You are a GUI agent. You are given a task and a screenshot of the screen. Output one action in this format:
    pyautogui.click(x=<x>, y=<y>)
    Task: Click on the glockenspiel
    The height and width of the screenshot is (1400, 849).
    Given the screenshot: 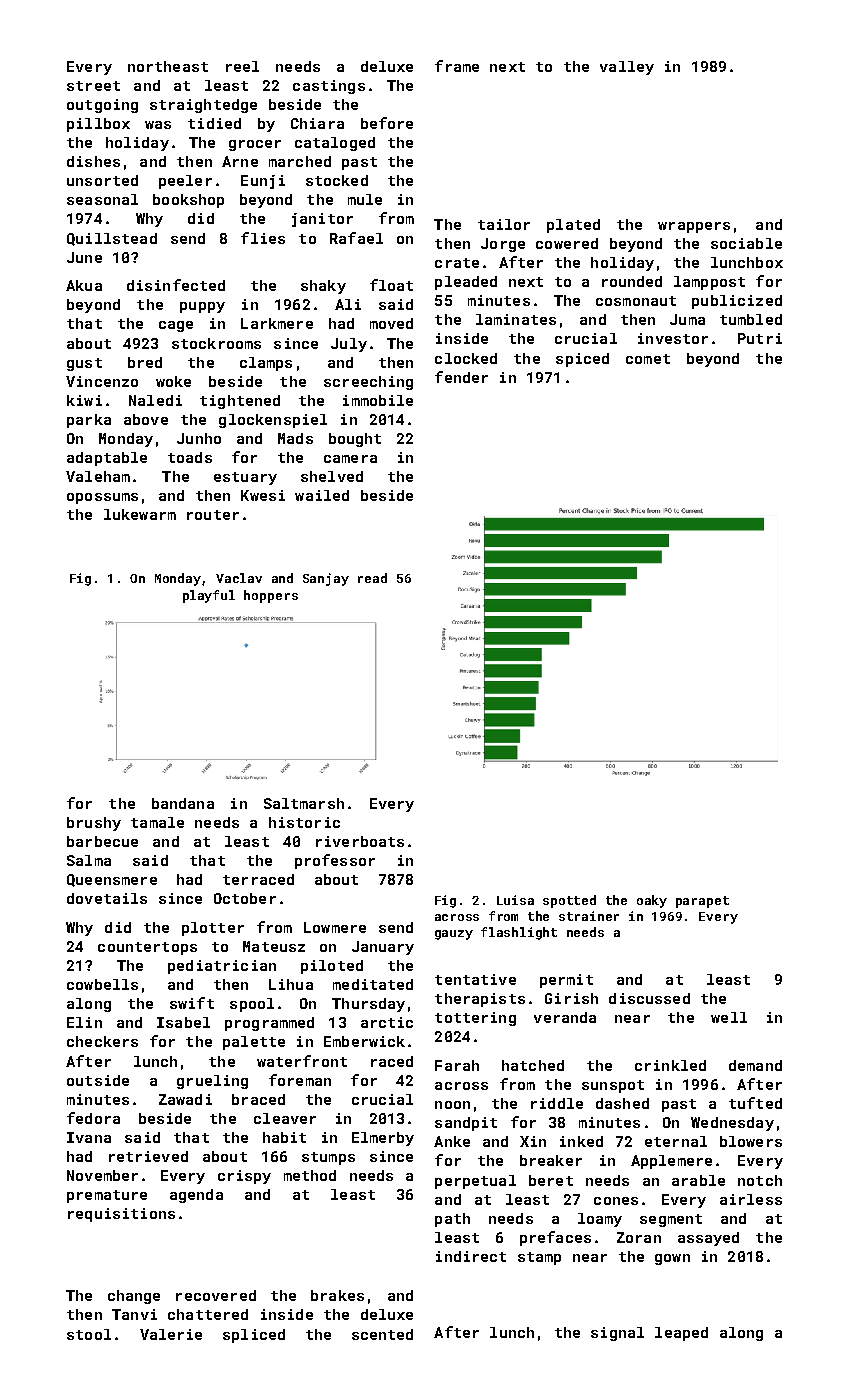 What is the action you would take?
    pyautogui.click(x=273, y=421)
